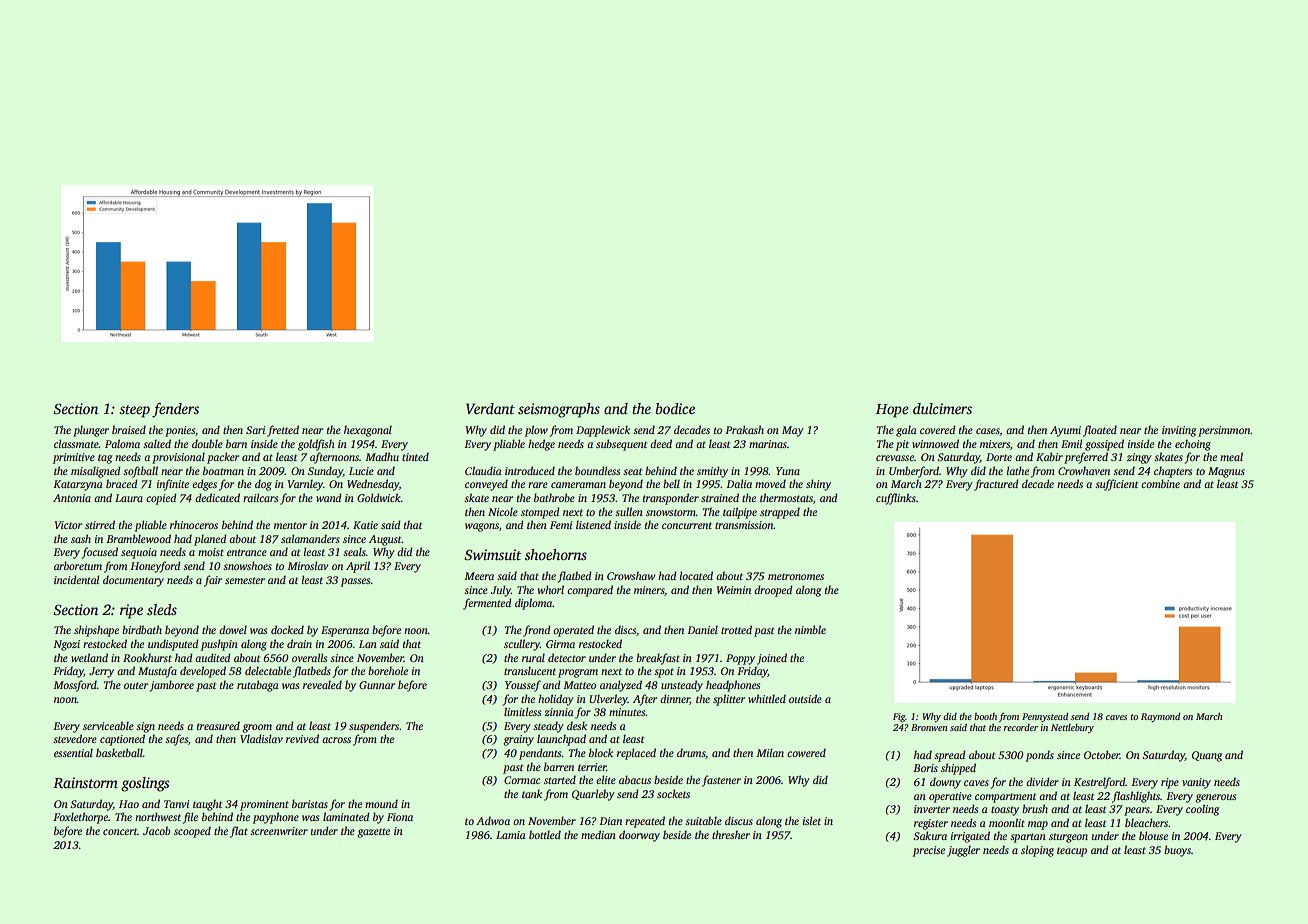 This page has width=1308, height=924. I want to click on doorway, so click(639, 836).
